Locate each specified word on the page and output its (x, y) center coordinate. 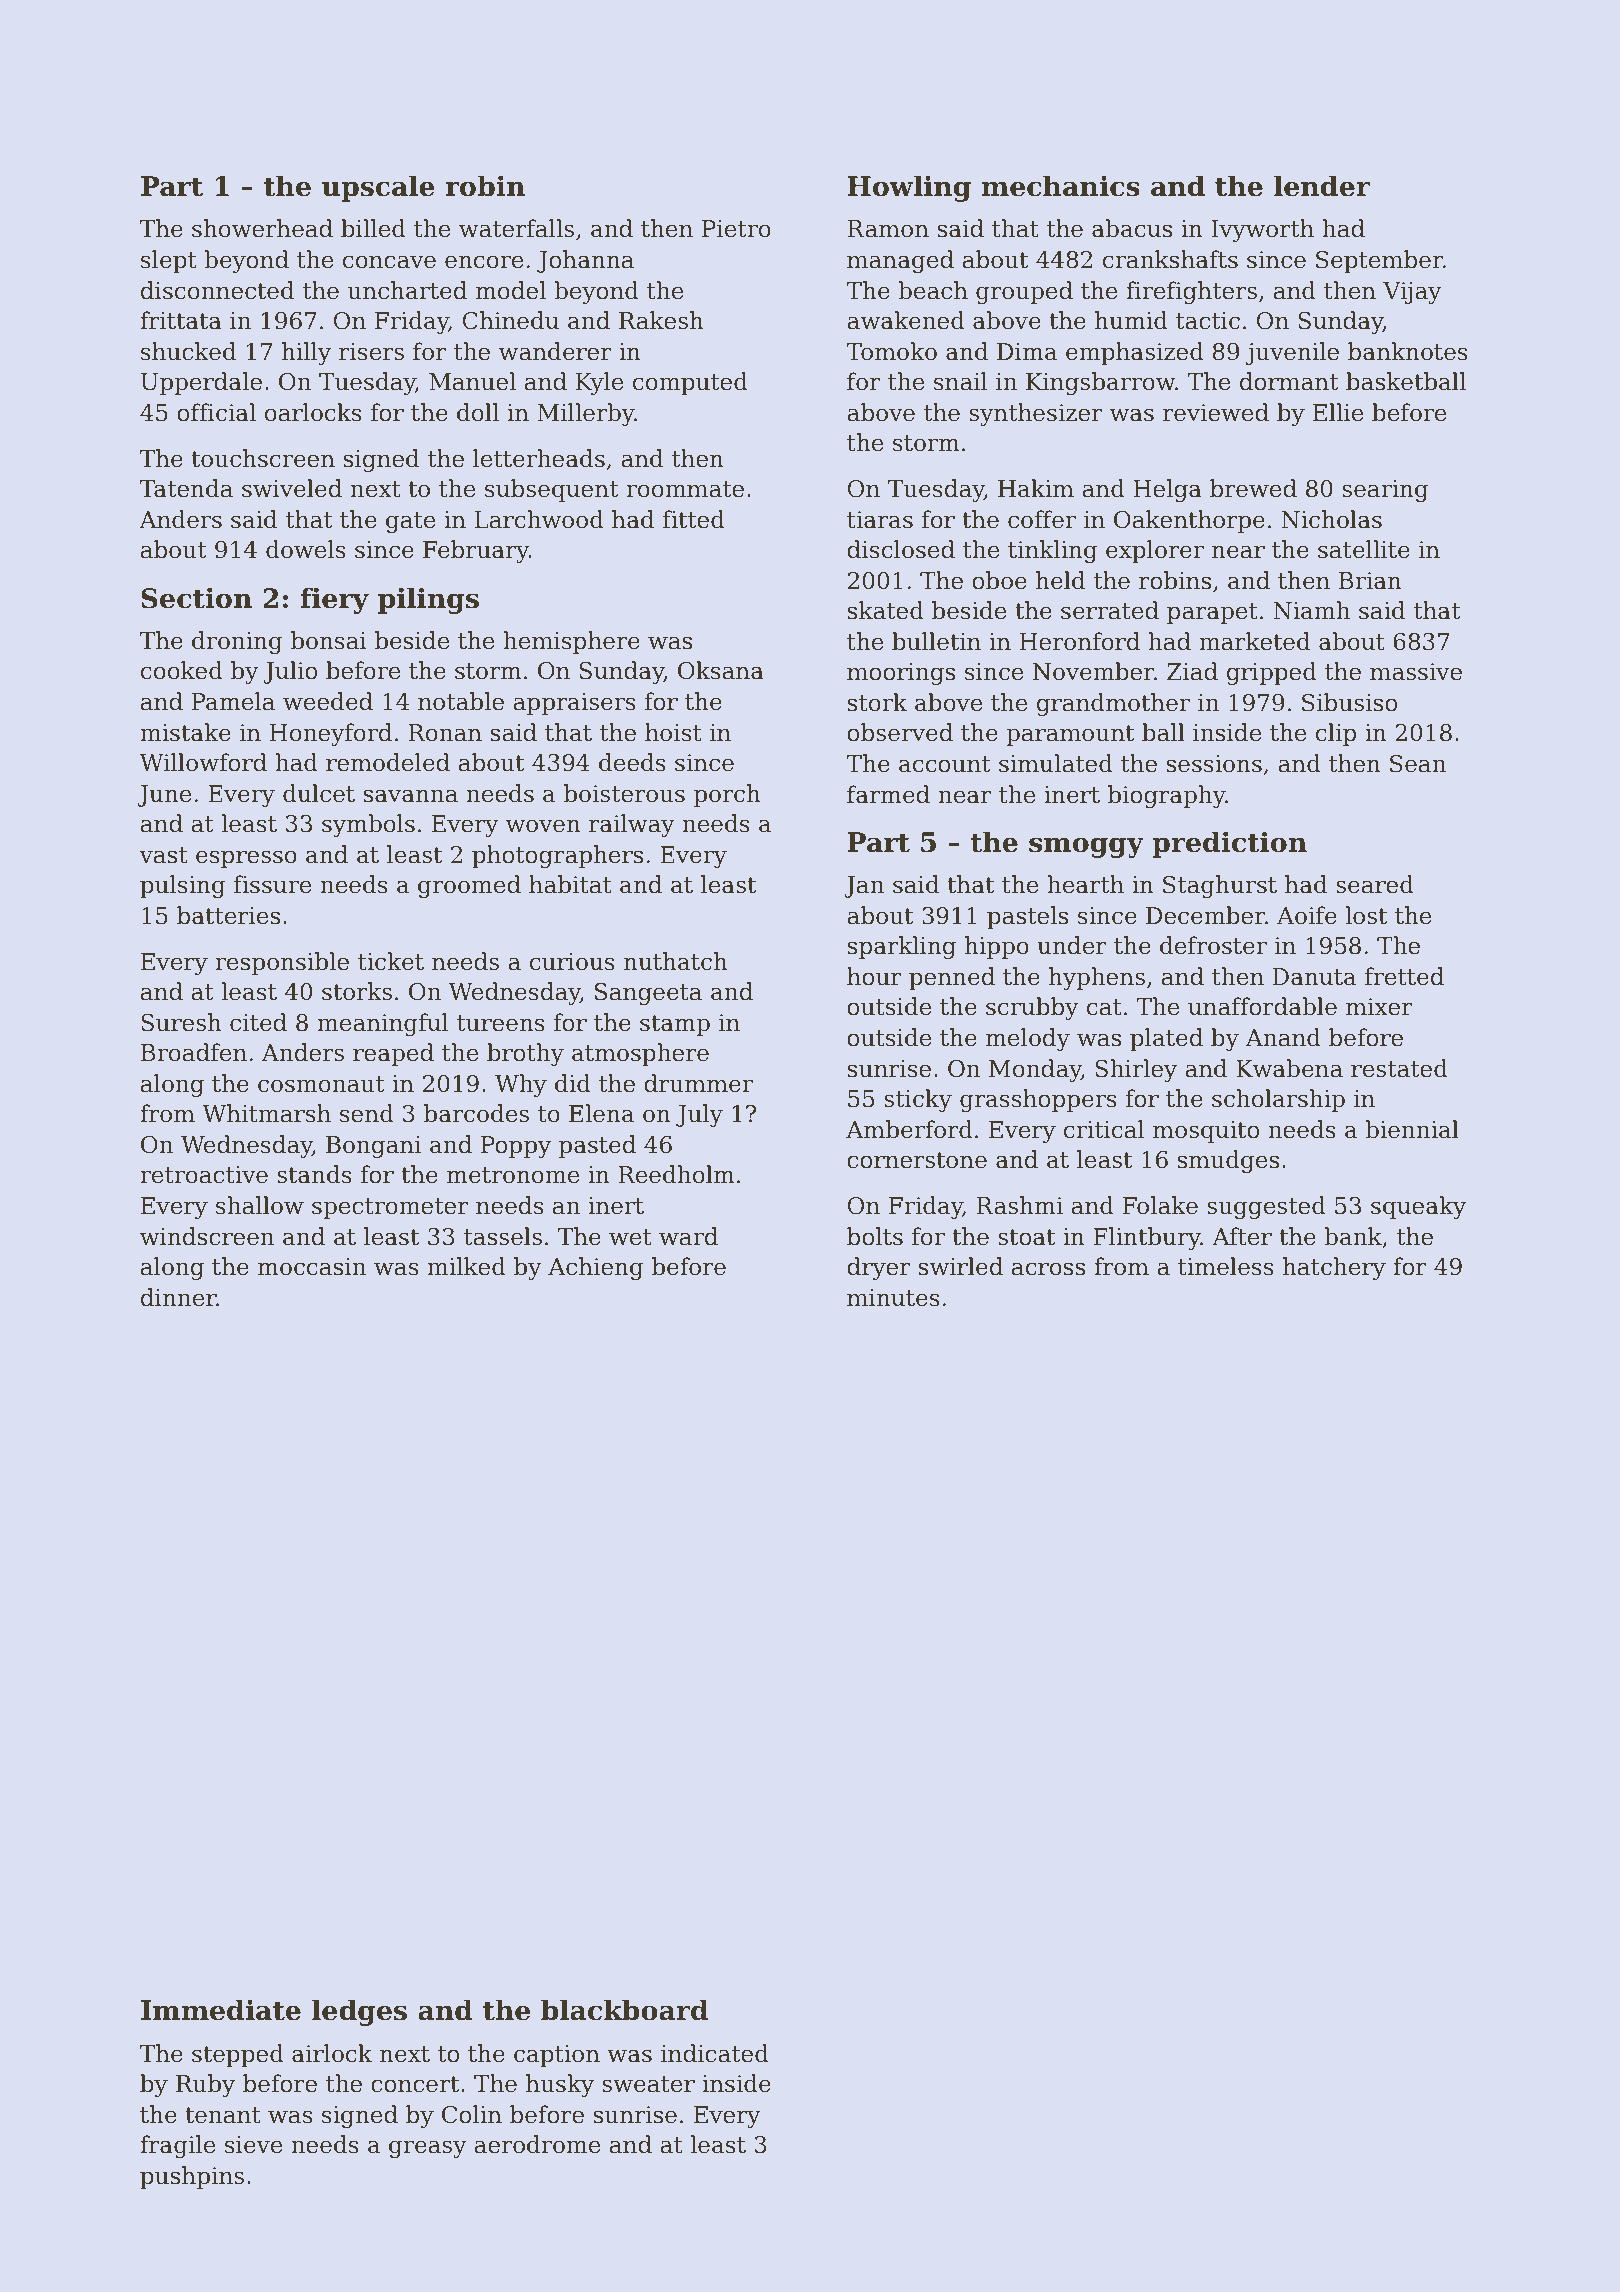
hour (874, 976)
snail (960, 381)
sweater (648, 2084)
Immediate (221, 2010)
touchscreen (263, 458)
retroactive (204, 1175)
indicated (715, 2053)
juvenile (1292, 353)
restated (1399, 1068)
